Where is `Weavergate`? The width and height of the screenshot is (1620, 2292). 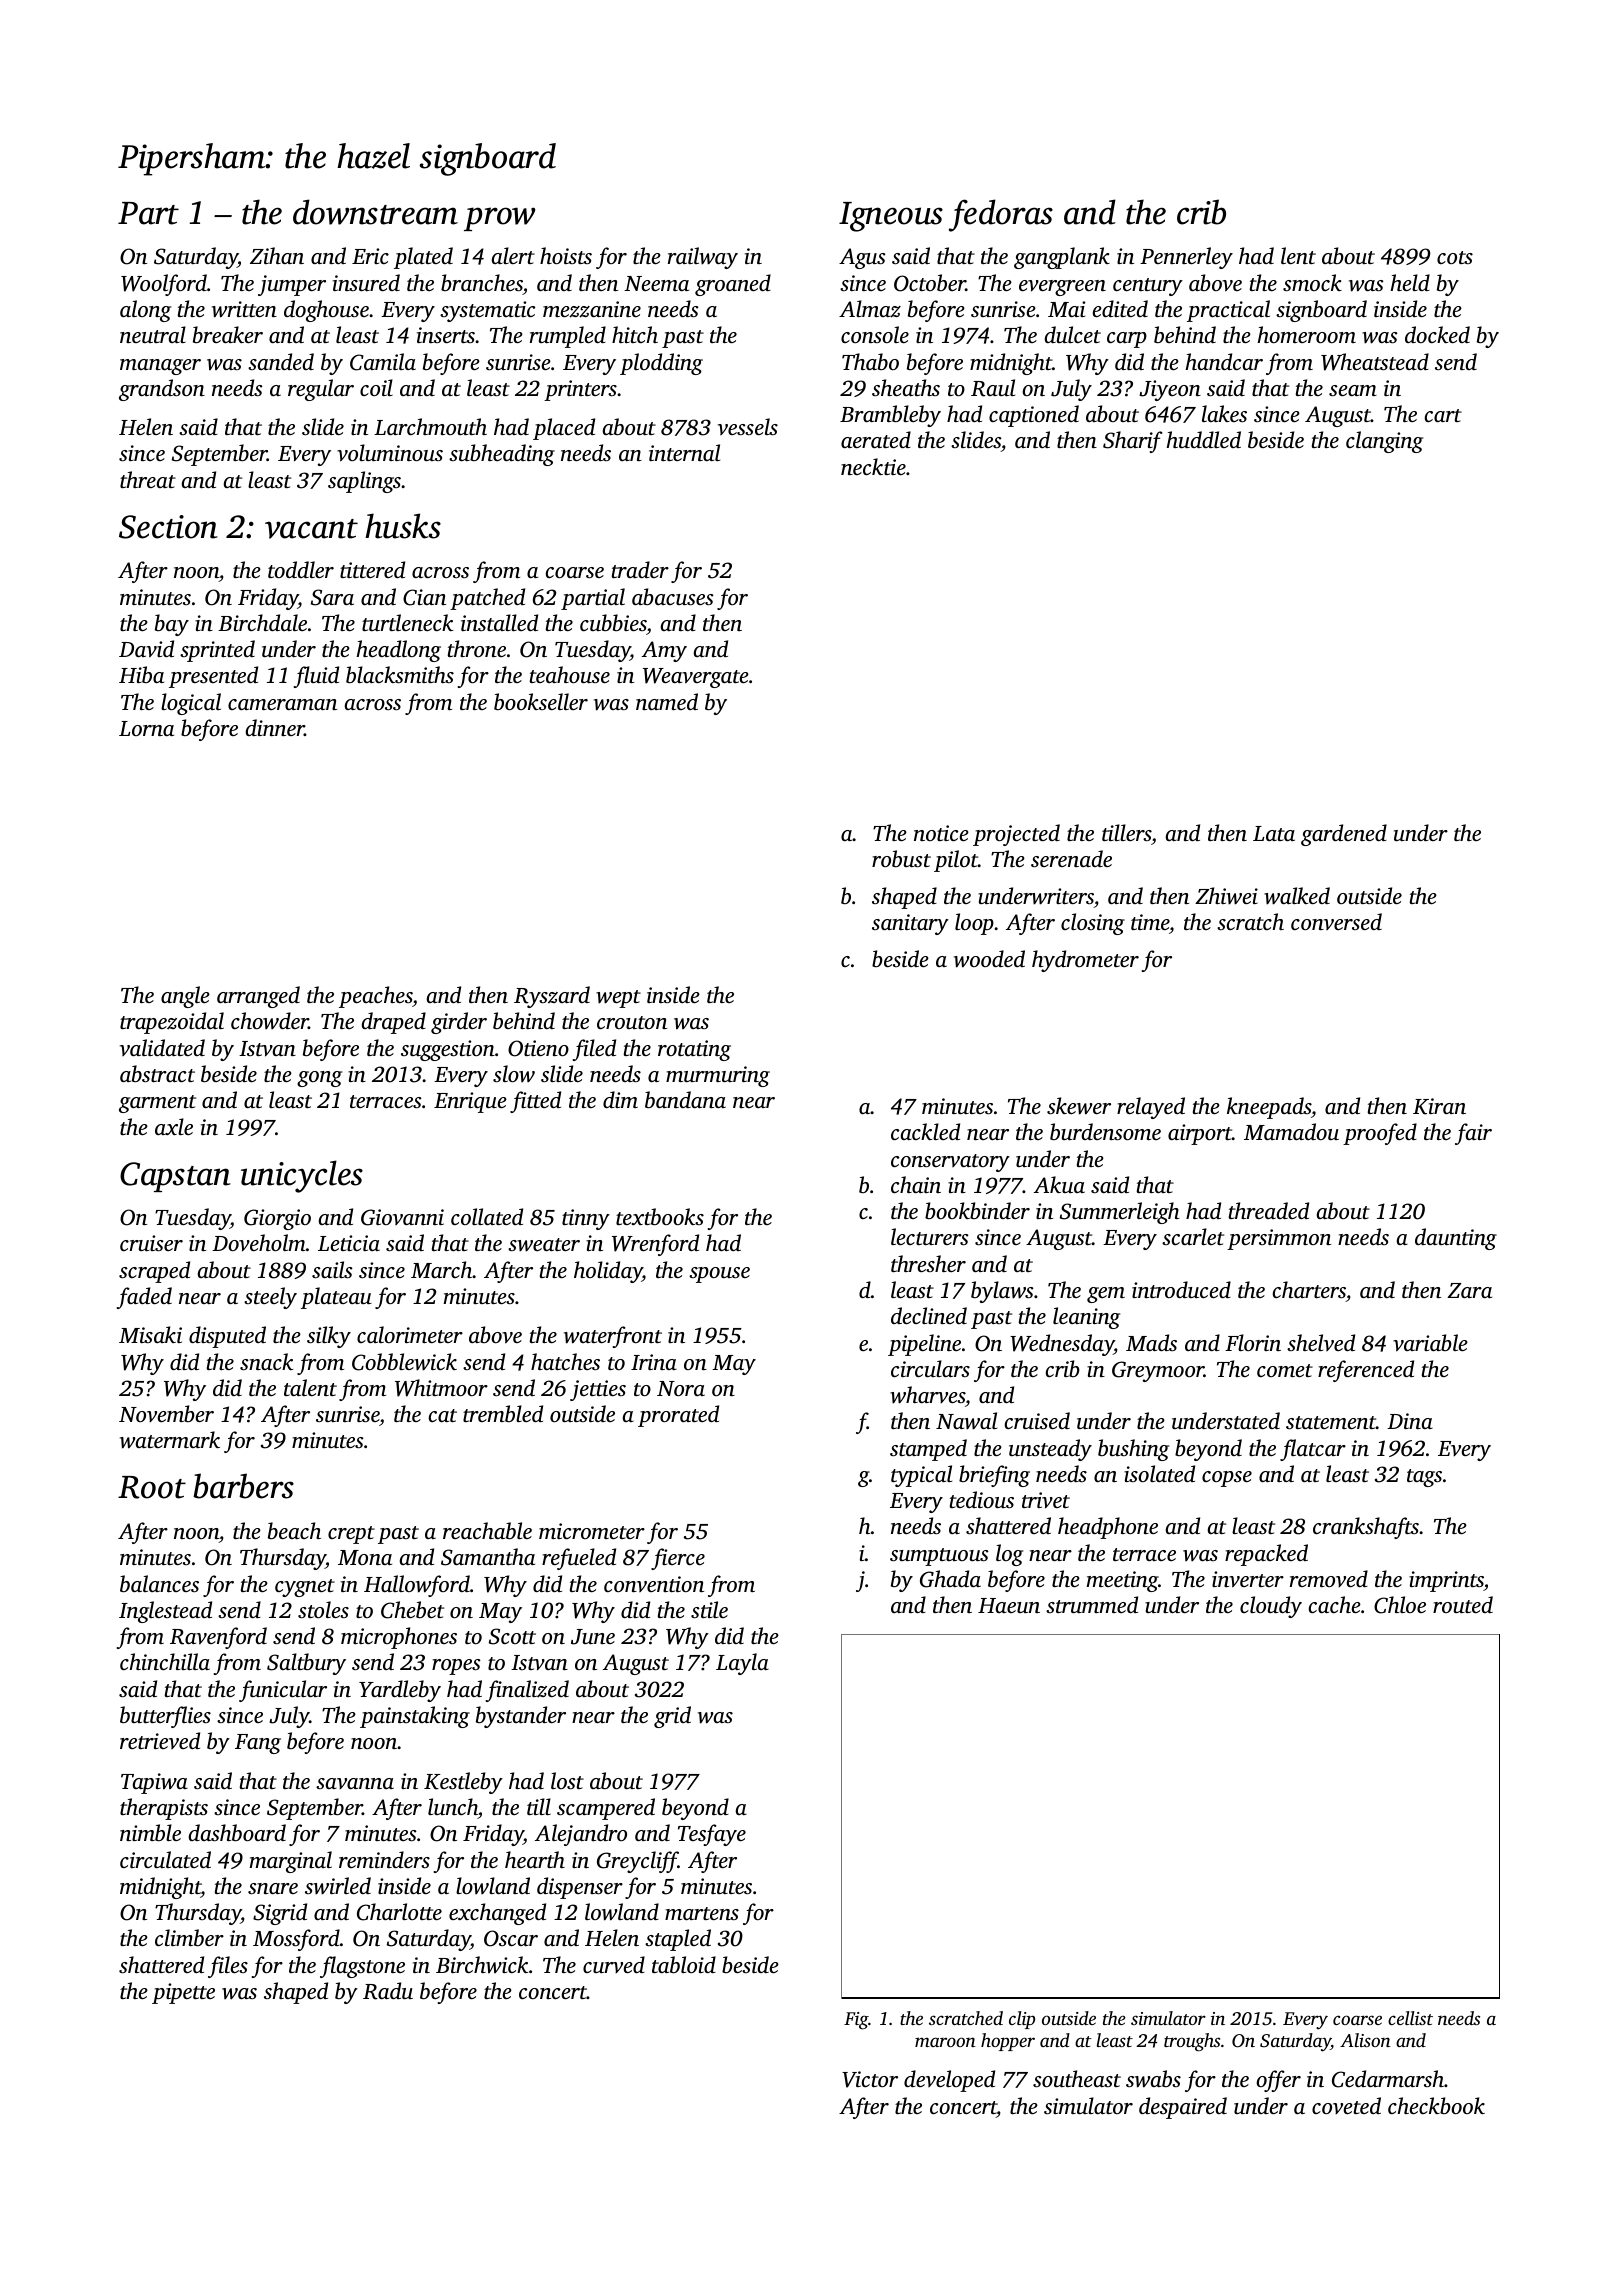 Weavergate is located at coordinates (696, 678).
